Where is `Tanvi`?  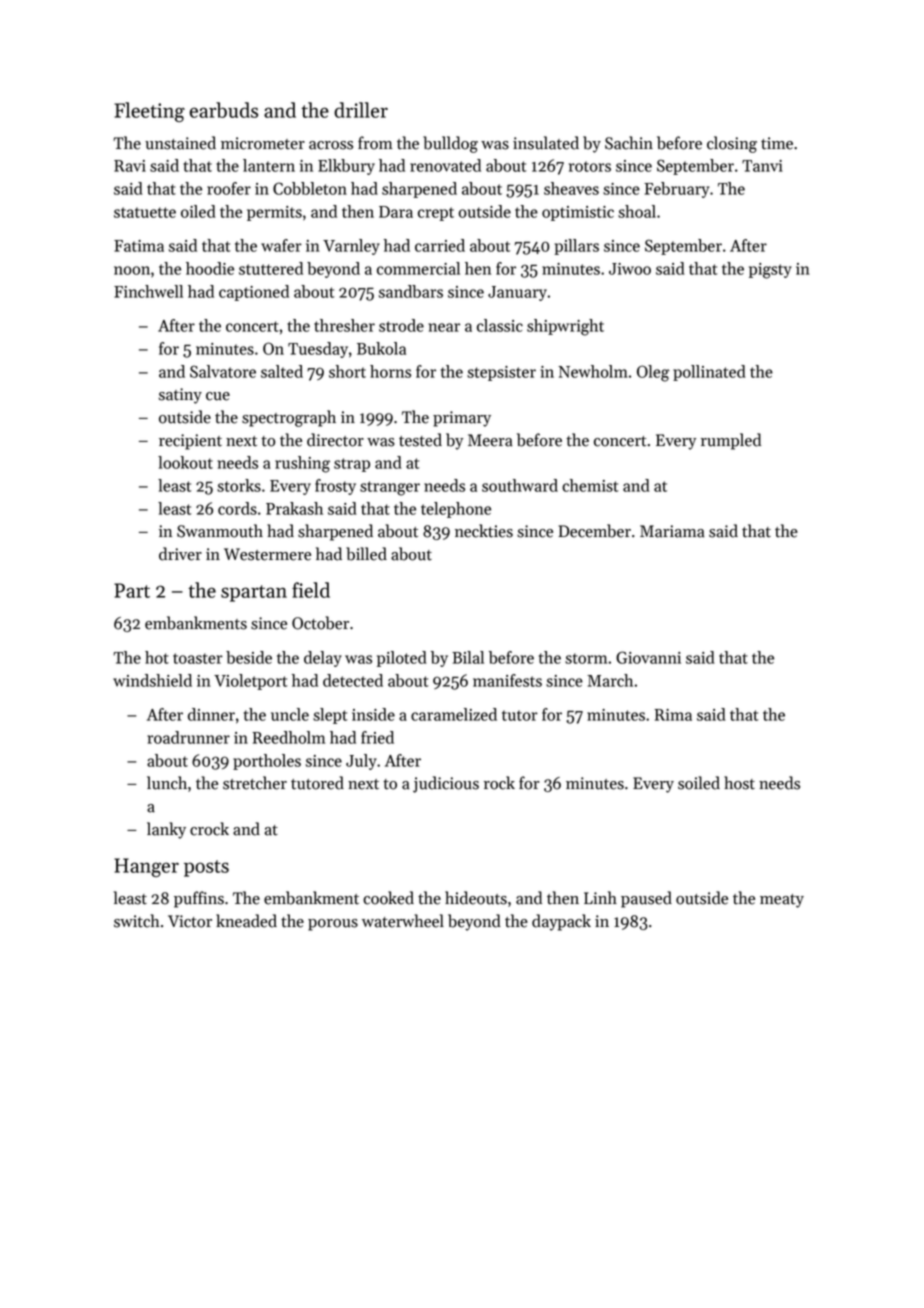 Tanvi is located at coordinates (762, 166).
